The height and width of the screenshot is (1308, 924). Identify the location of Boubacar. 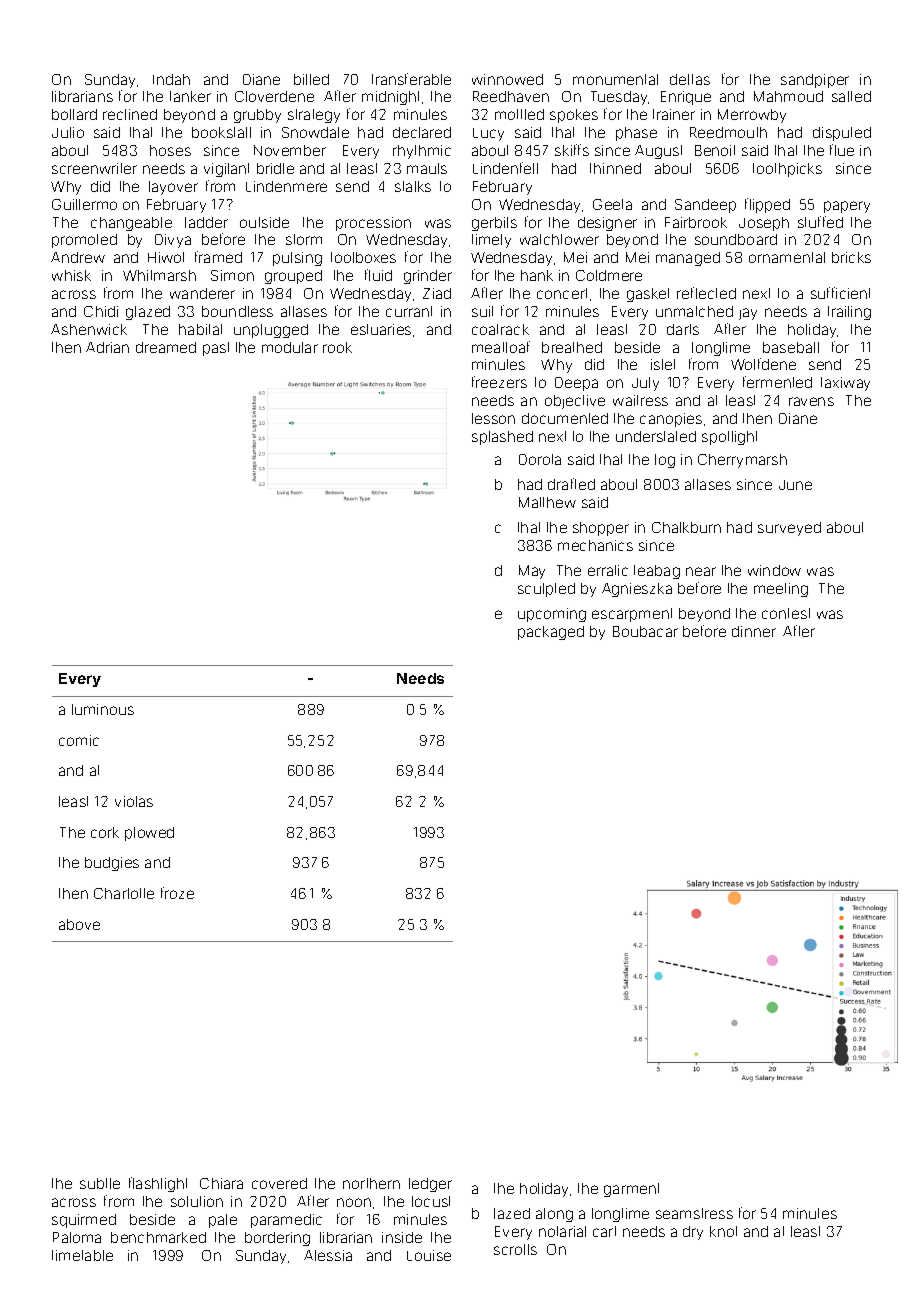
(645, 631).
